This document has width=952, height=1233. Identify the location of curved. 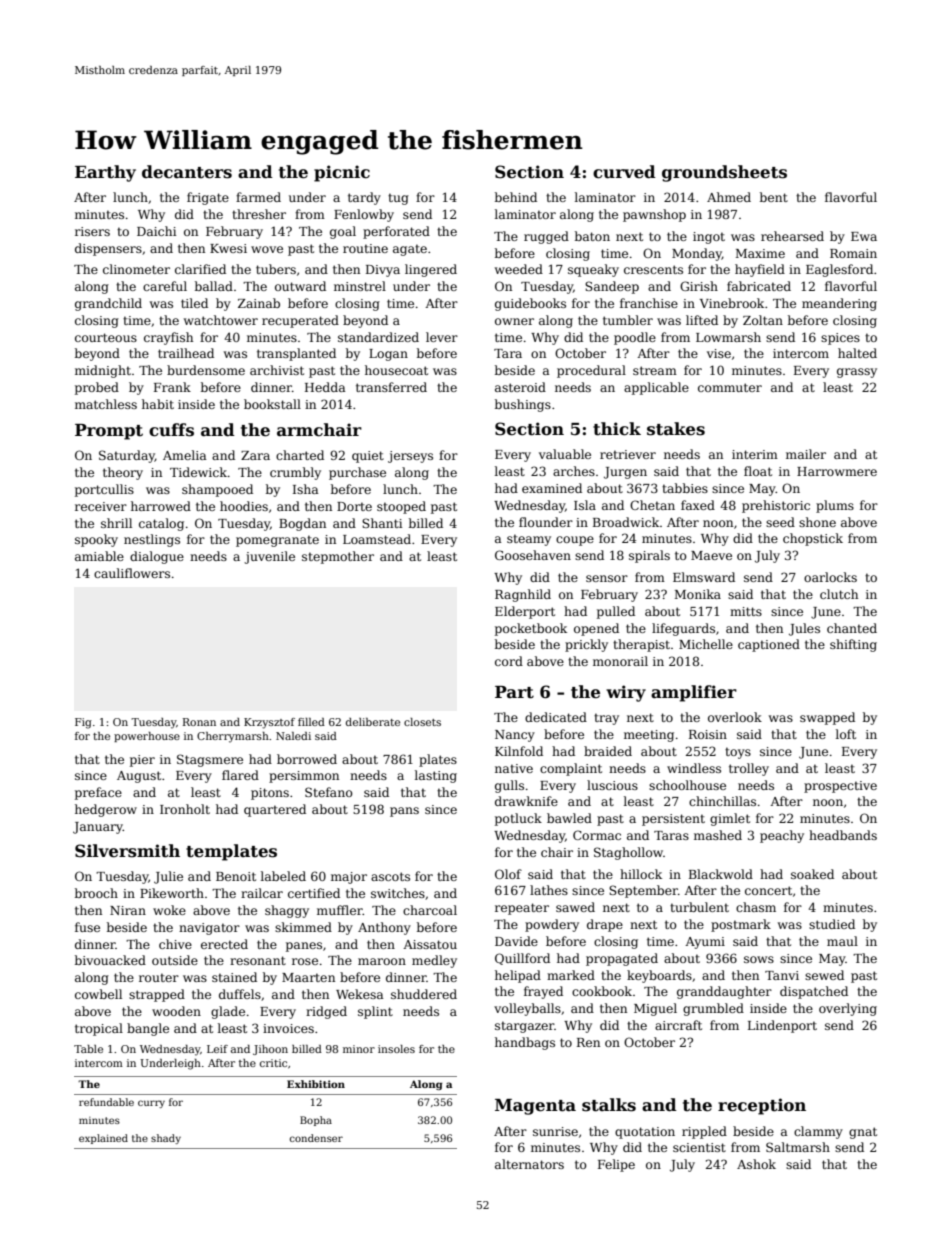
(624, 172).
